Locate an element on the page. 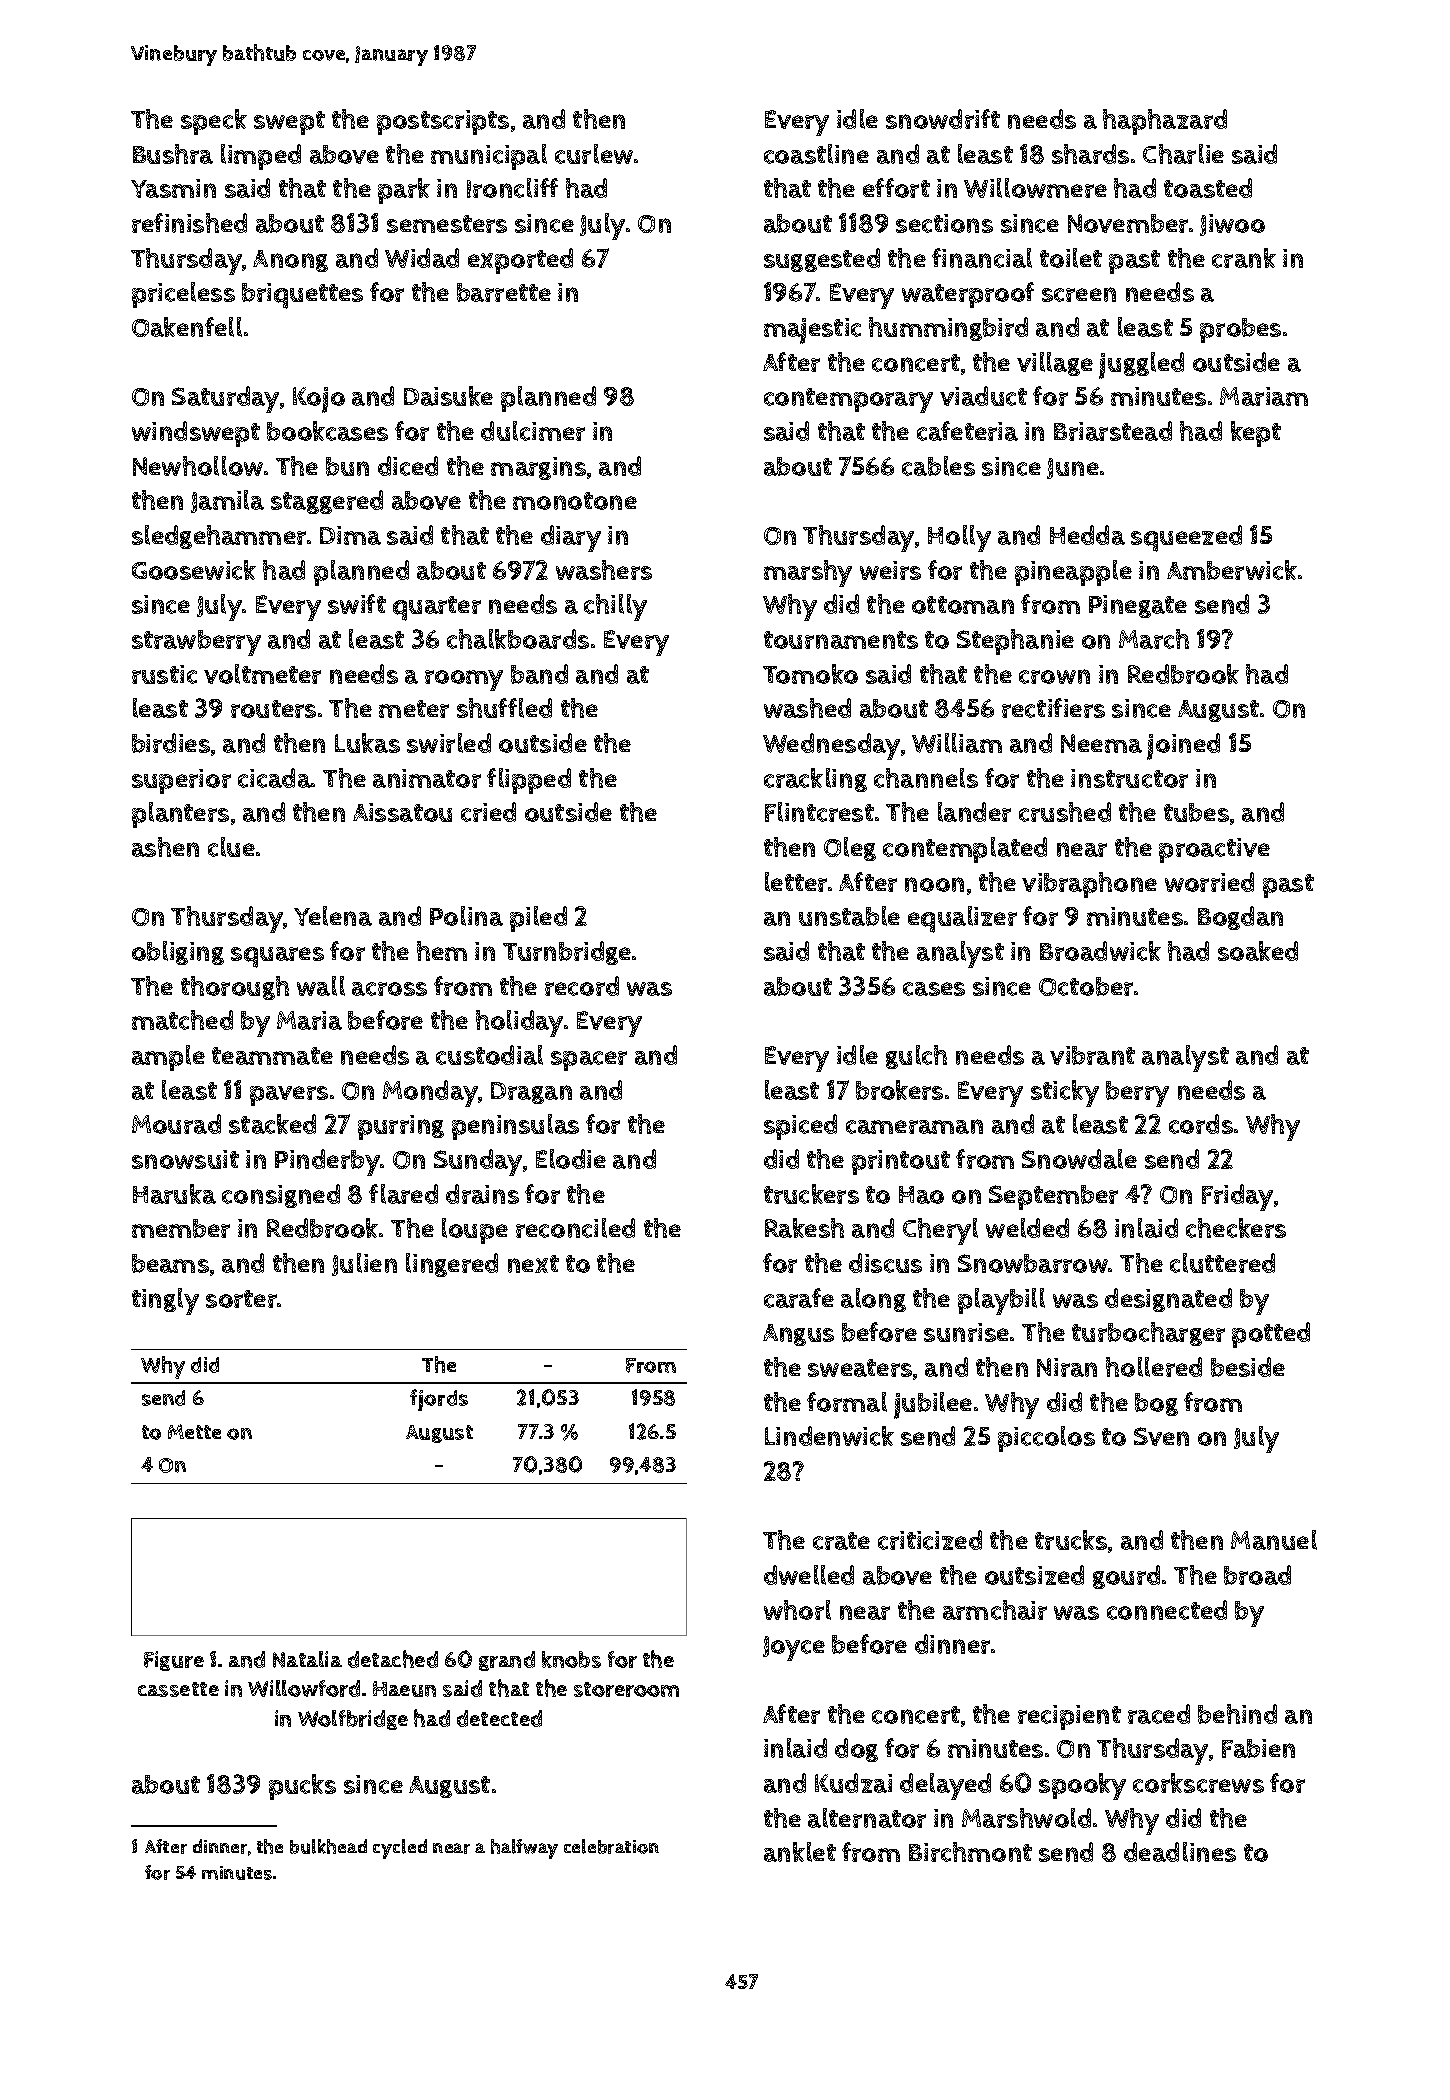 The height and width of the document is (2100, 1450). Lukas is located at coordinates (367, 743).
